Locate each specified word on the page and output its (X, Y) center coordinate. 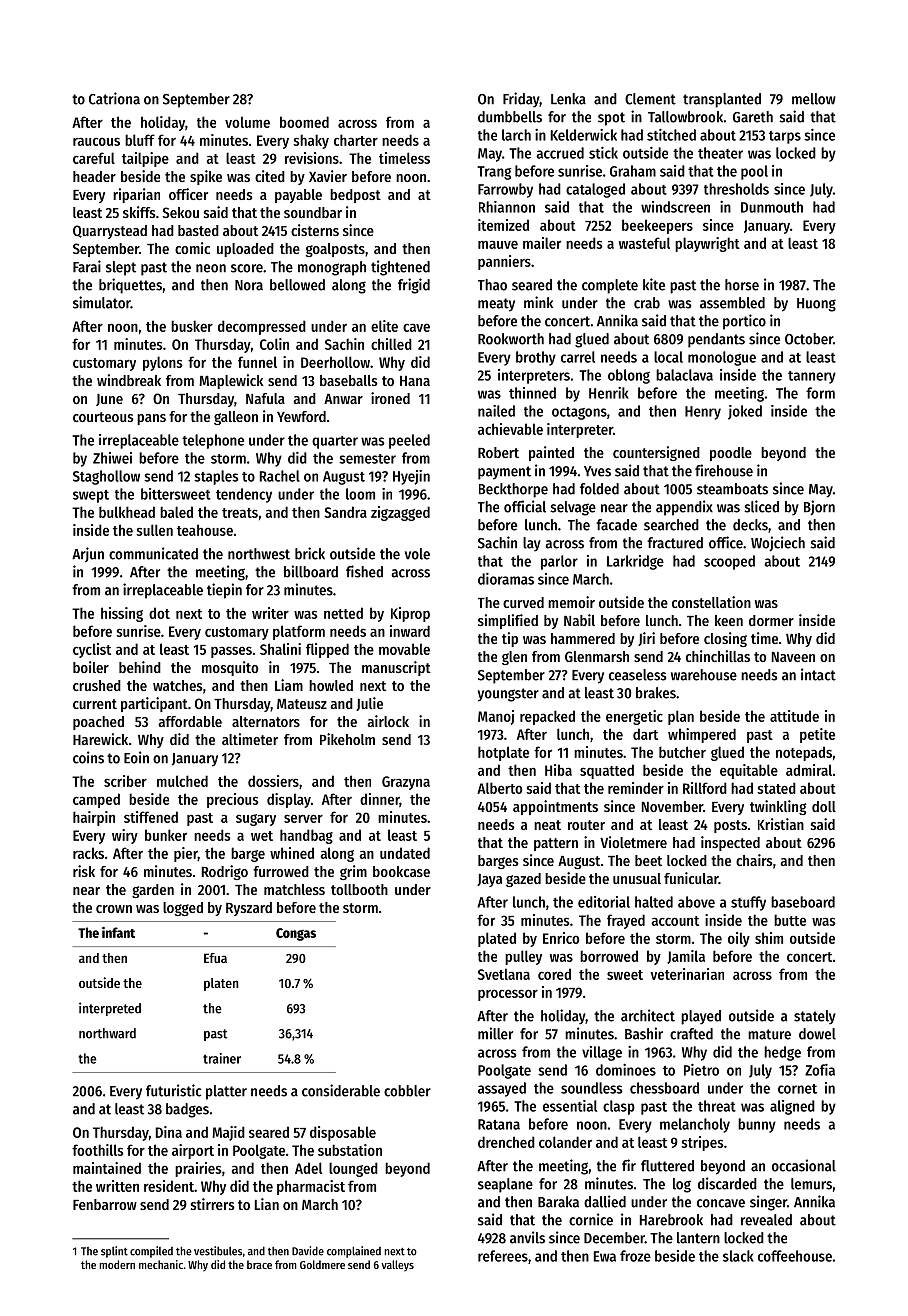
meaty (496, 305)
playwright (707, 244)
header (94, 176)
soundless (591, 1088)
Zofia (820, 1070)
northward (107, 1033)
